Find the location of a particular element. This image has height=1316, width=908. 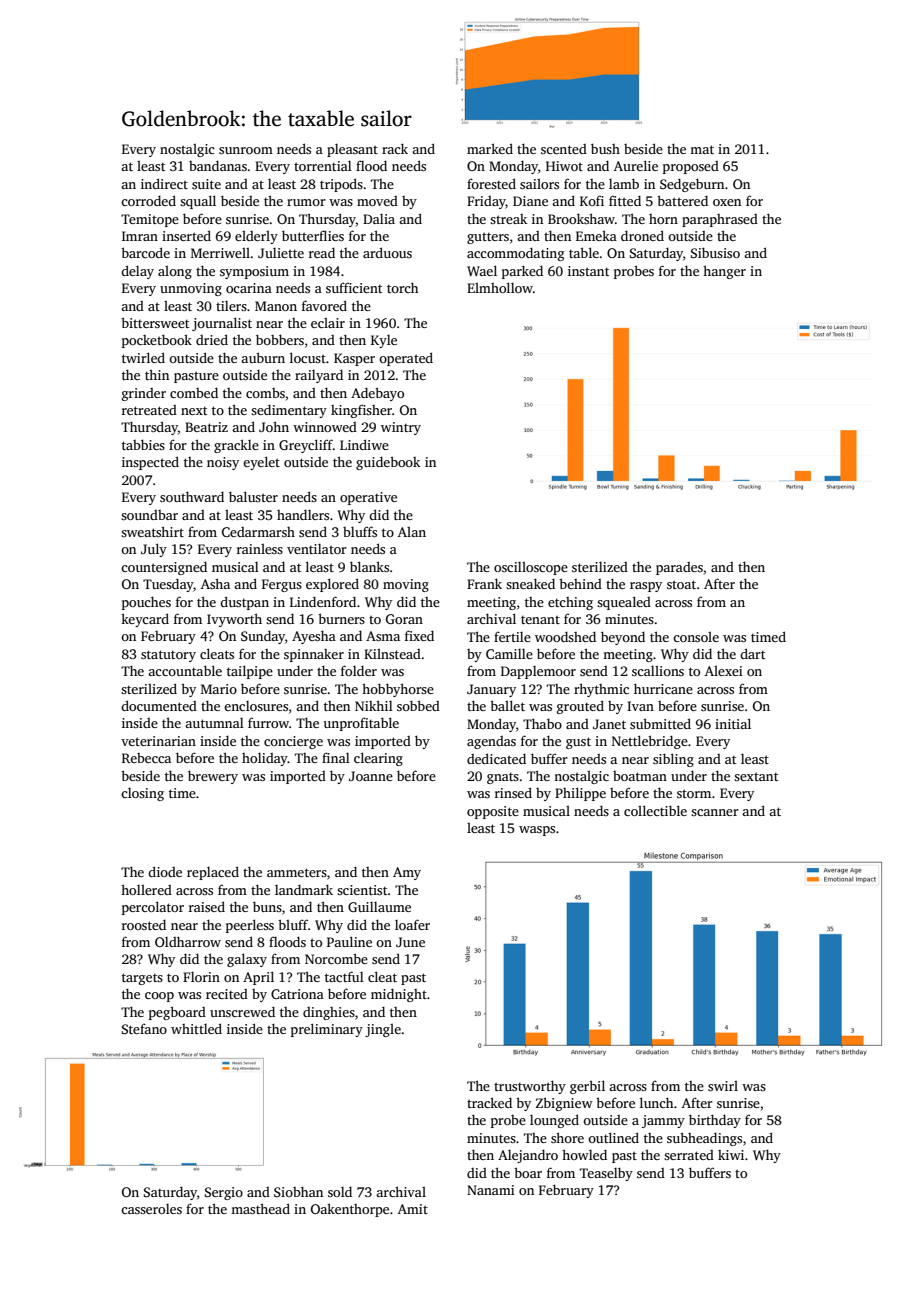

Nanami is located at coordinates (491, 1190).
